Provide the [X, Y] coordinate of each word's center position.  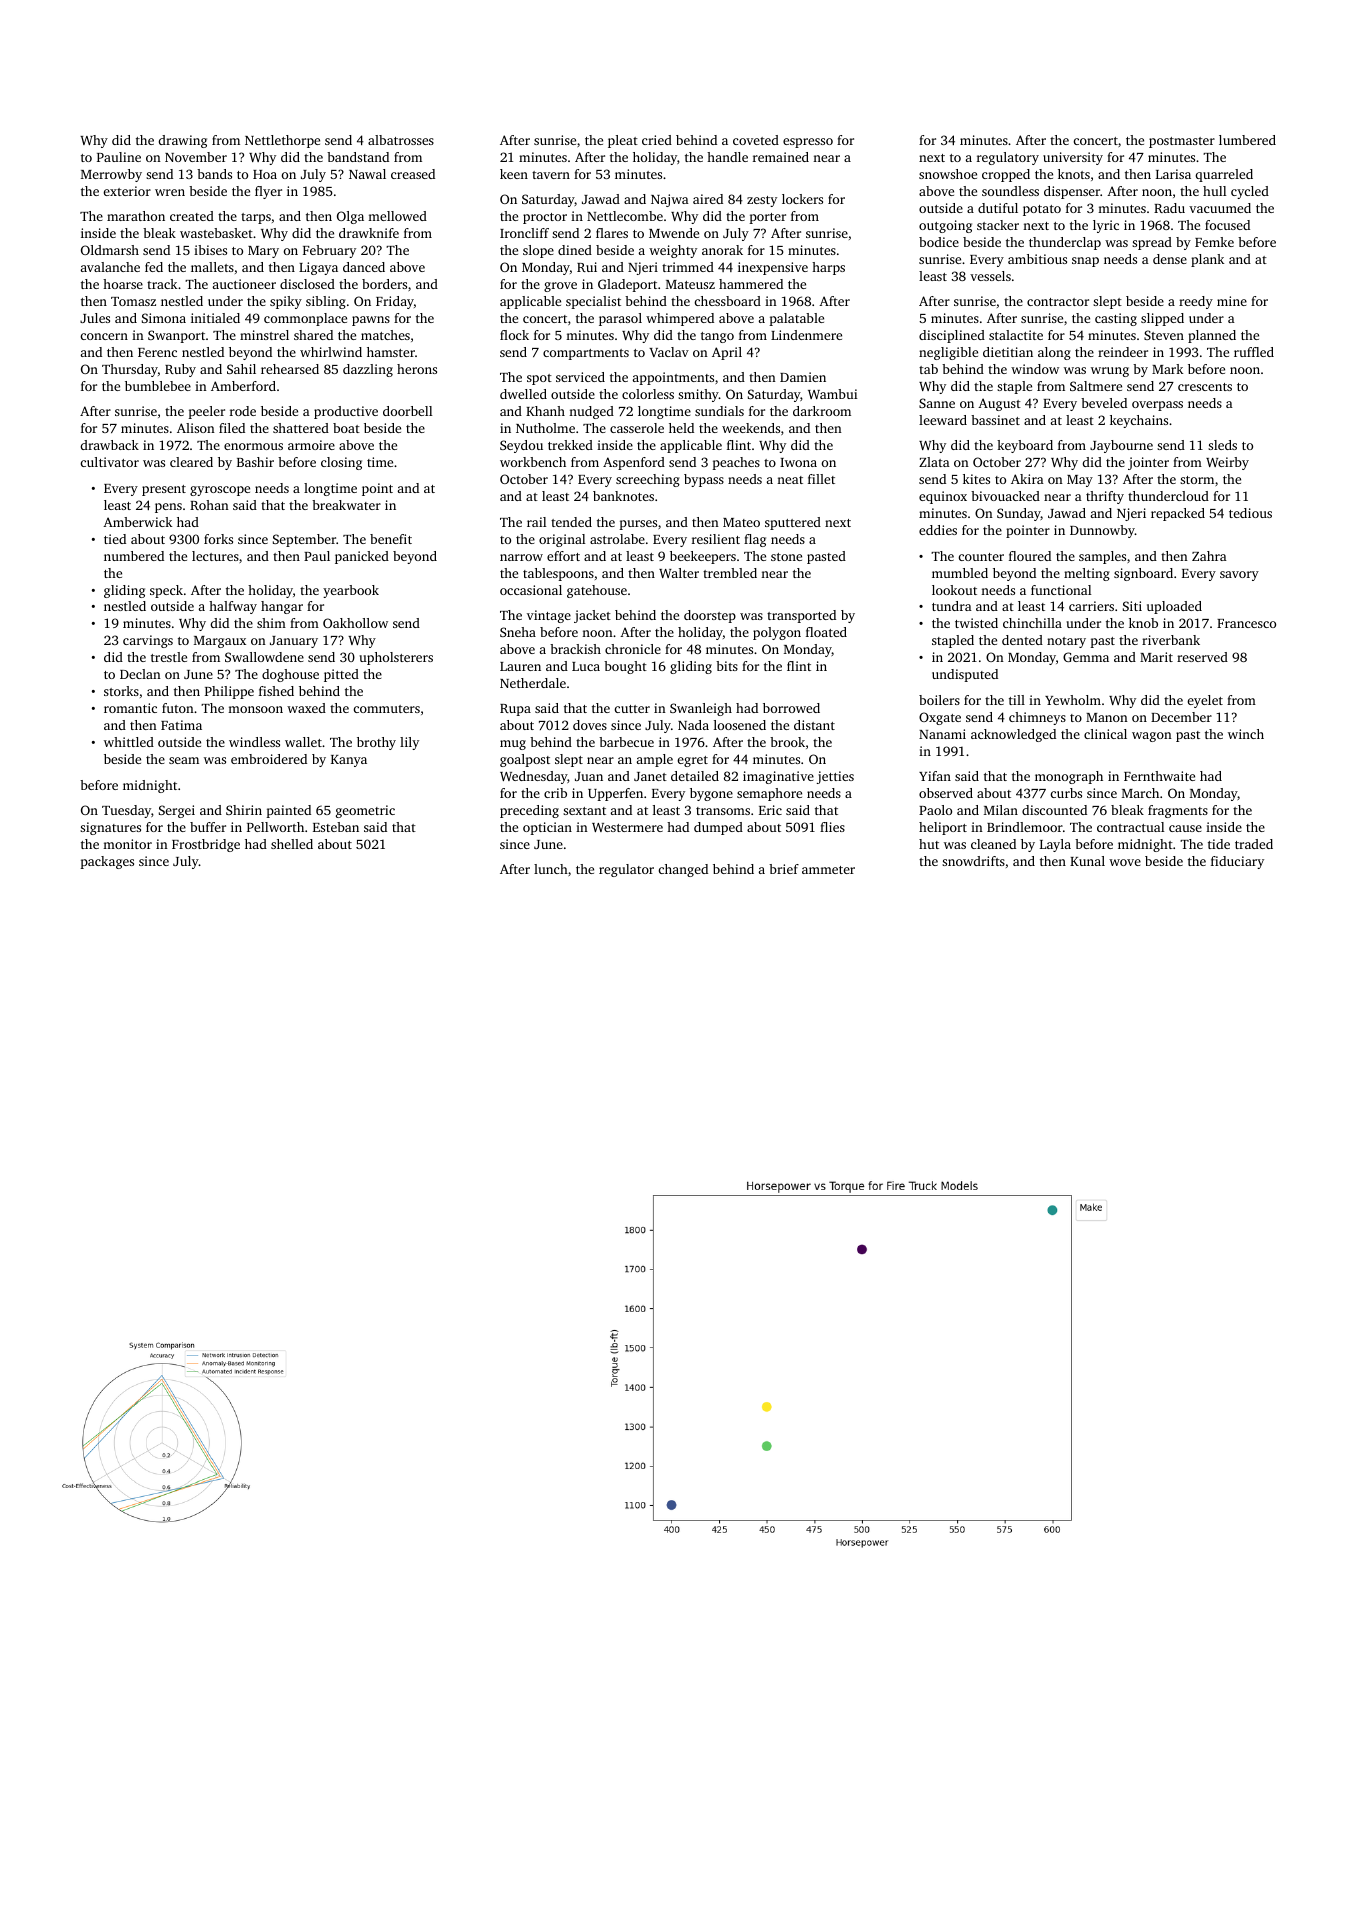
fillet [821, 479]
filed [232, 428]
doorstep [710, 616]
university [1073, 158]
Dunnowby [1102, 531]
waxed [306, 708]
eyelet [1205, 701]
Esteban [336, 827]
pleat [623, 141]
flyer [268, 192]
